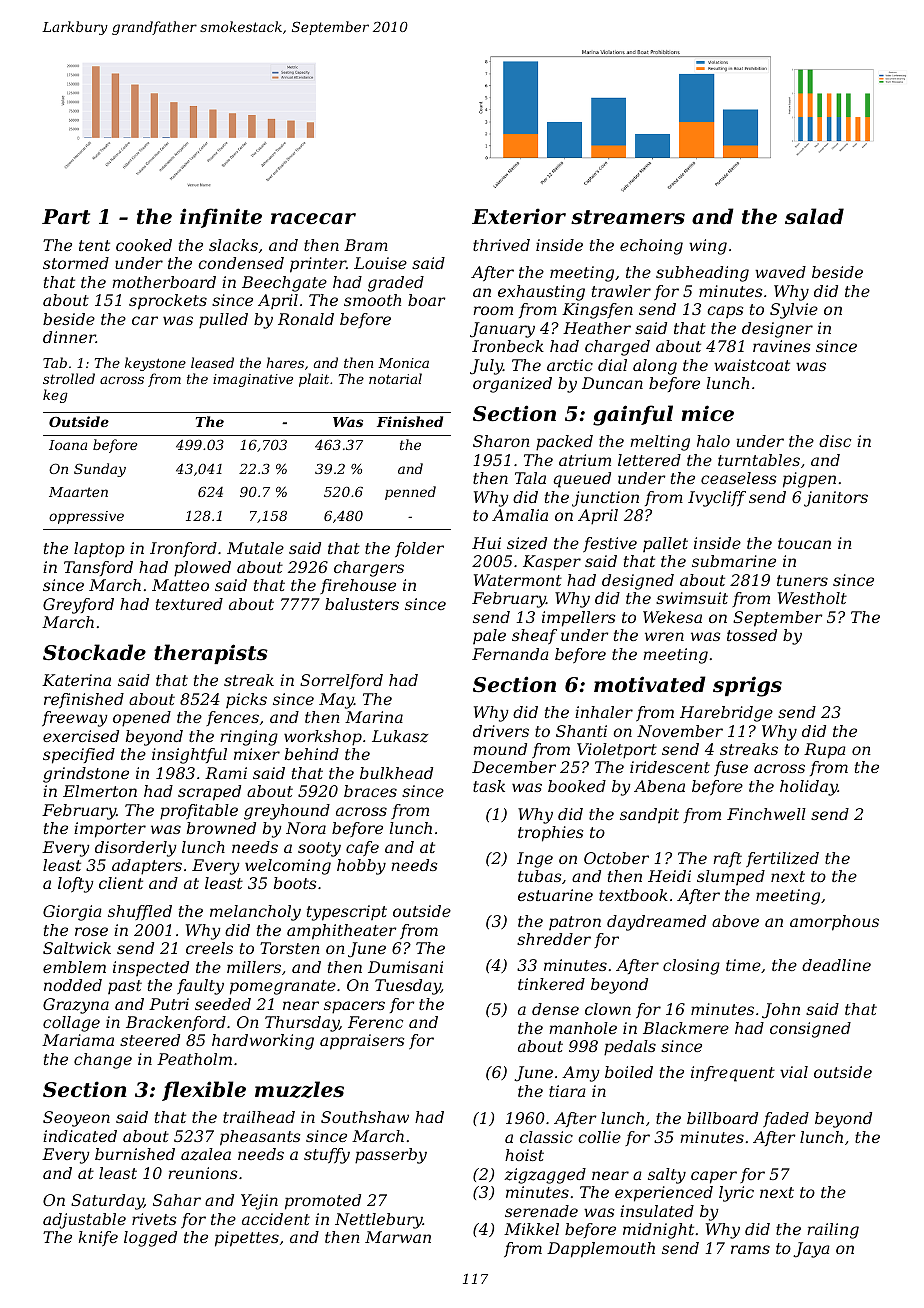 The width and height of the image is (924, 1308). I want to click on Nettlebury, so click(379, 1221).
